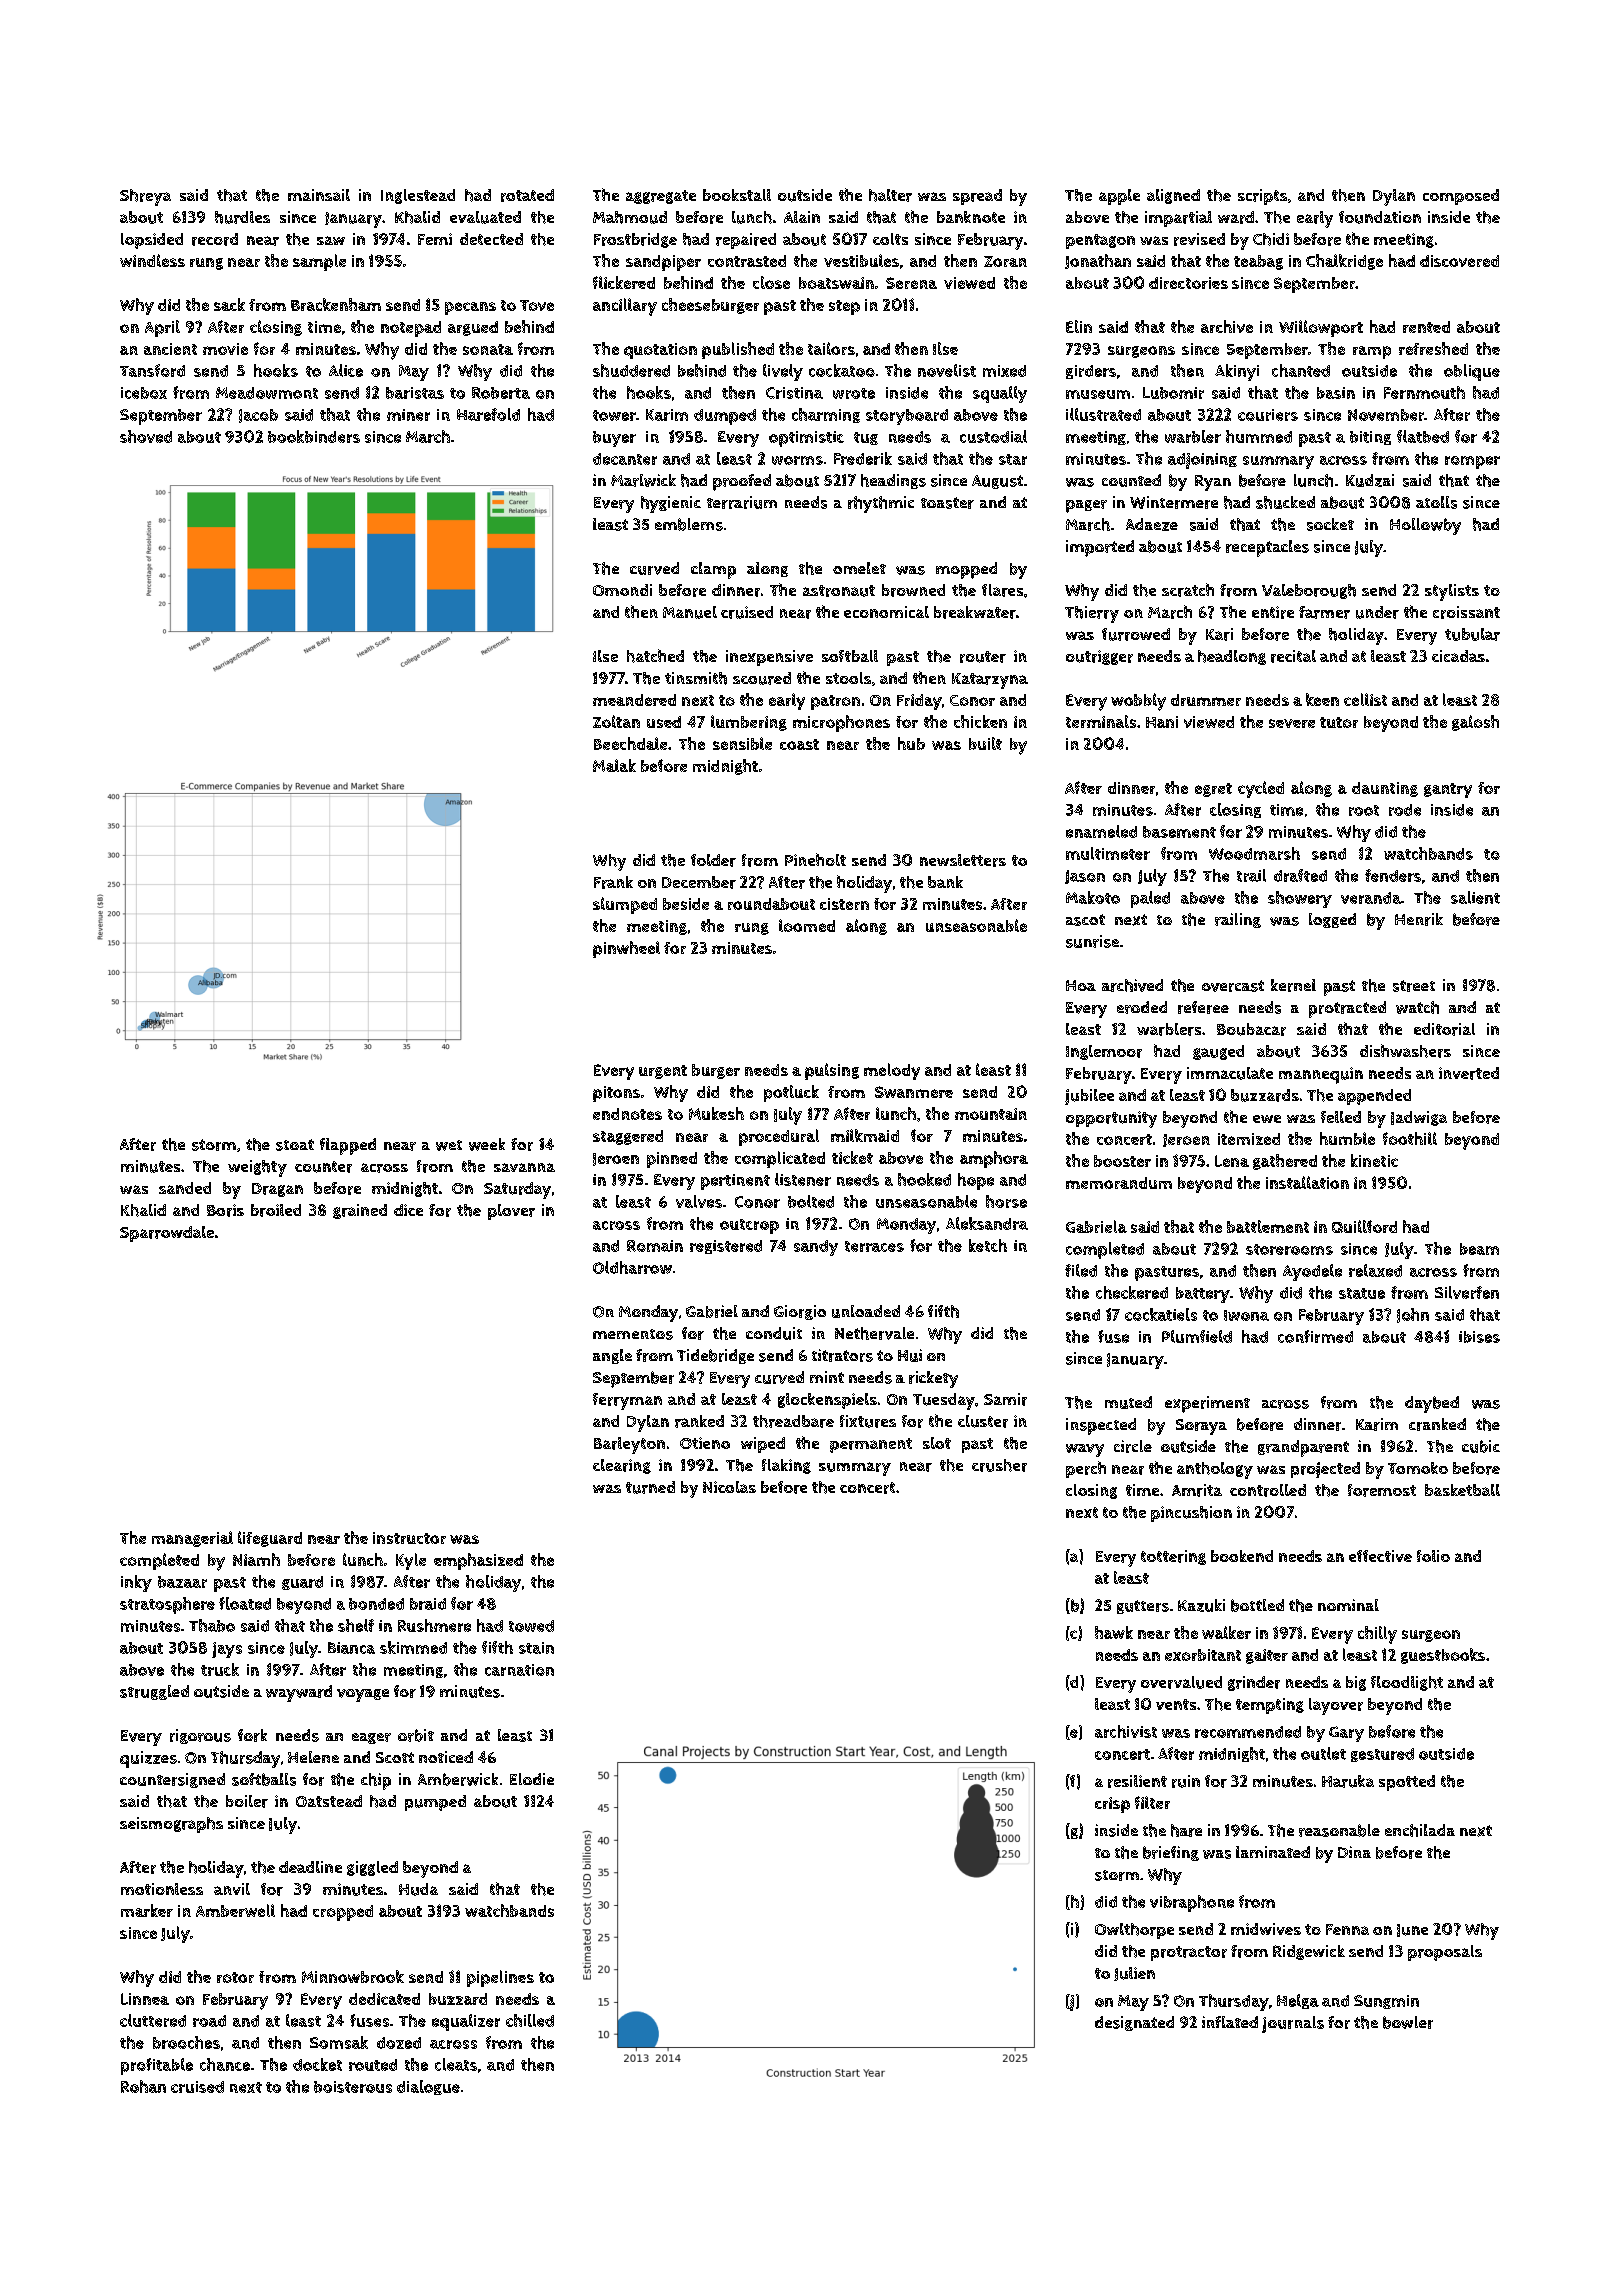 Image resolution: width=1620 pixels, height=2292 pixels. What do you see at coordinates (319, 195) in the image?
I see `mainsail` at bounding box center [319, 195].
